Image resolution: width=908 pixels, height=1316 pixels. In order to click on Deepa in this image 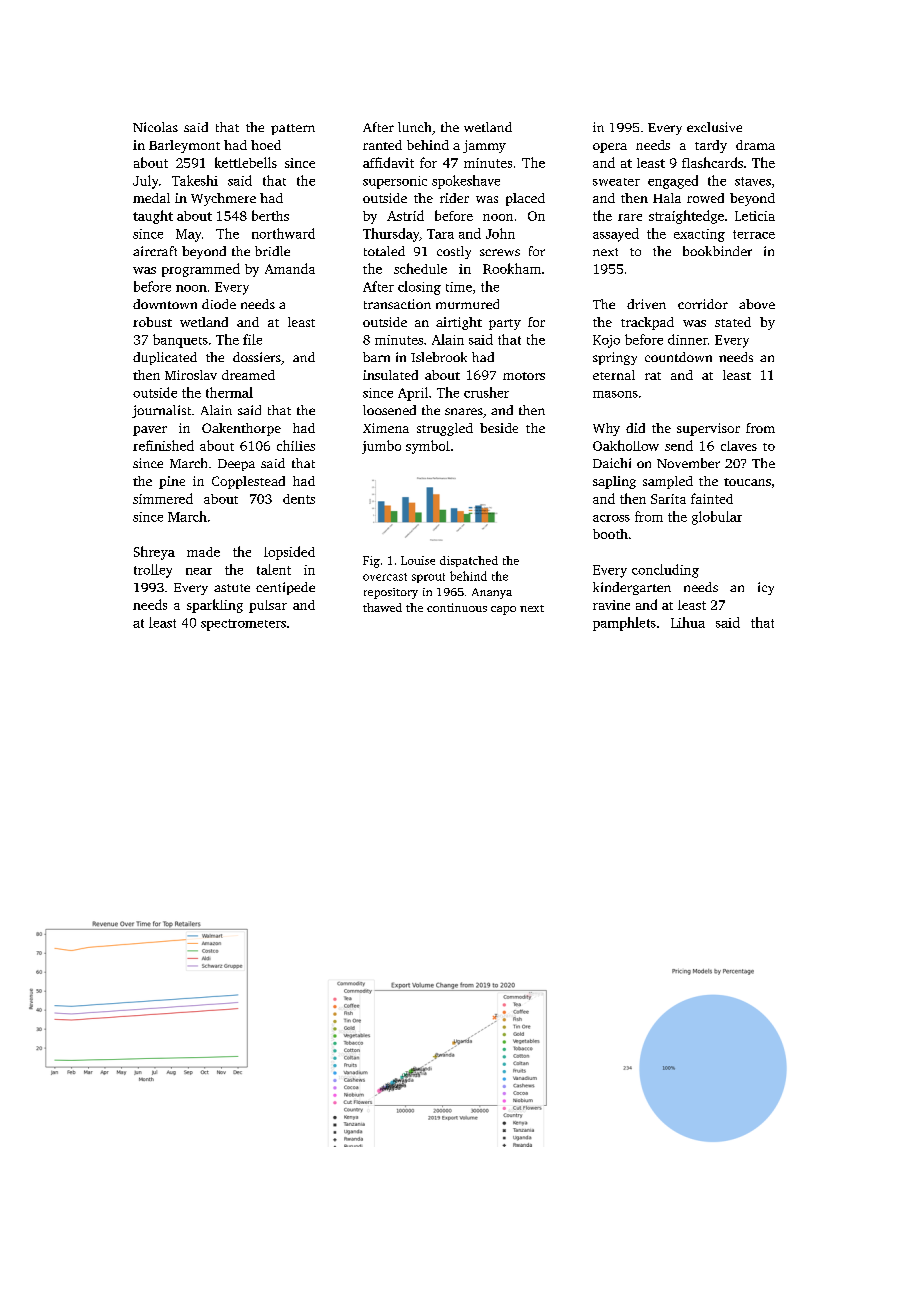, I will do `click(236, 465)`.
